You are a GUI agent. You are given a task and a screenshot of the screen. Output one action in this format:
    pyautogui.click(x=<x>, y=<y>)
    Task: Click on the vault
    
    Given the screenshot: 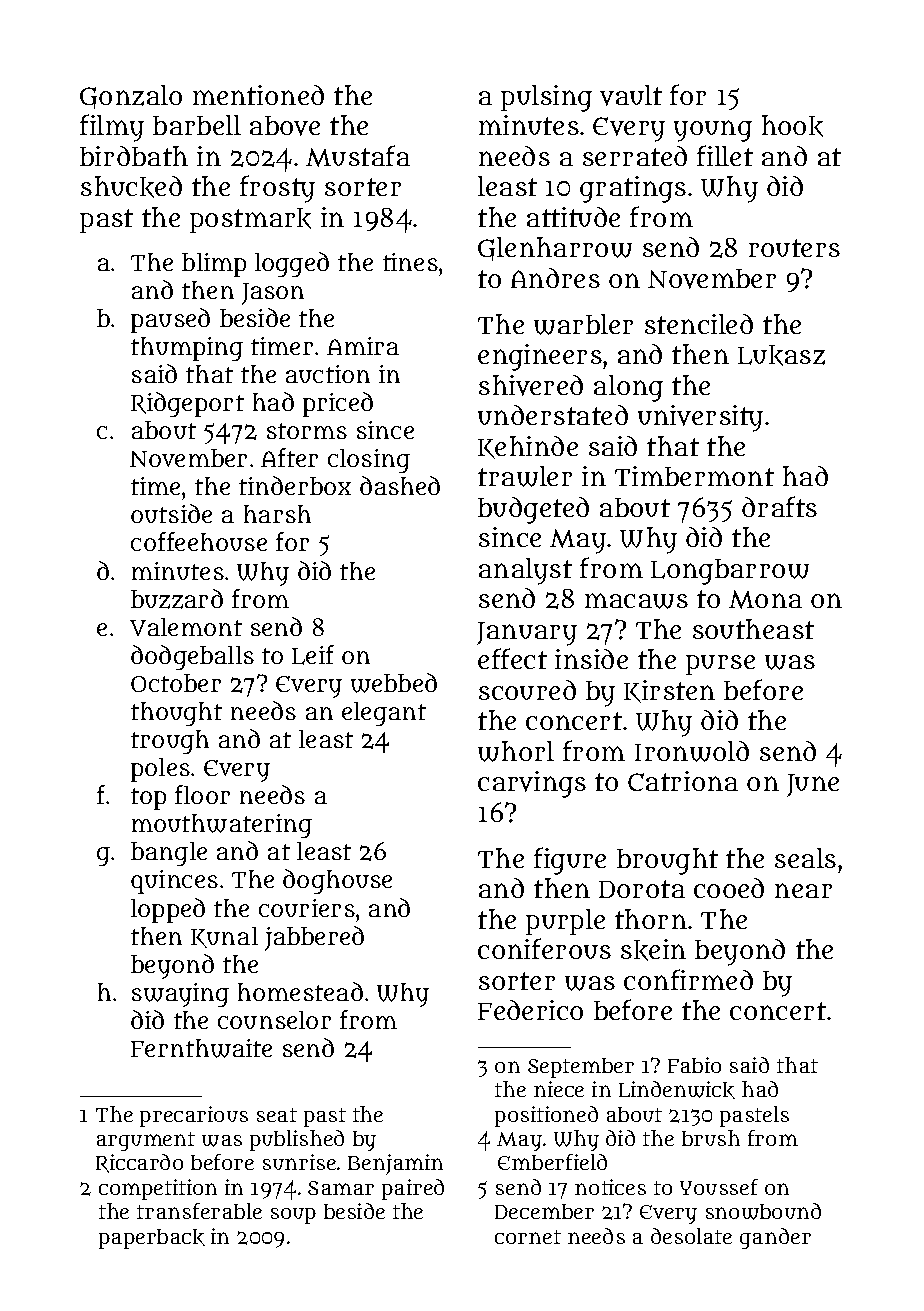 What is the action you would take?
    pyautogui.click(x=631, y=95)
